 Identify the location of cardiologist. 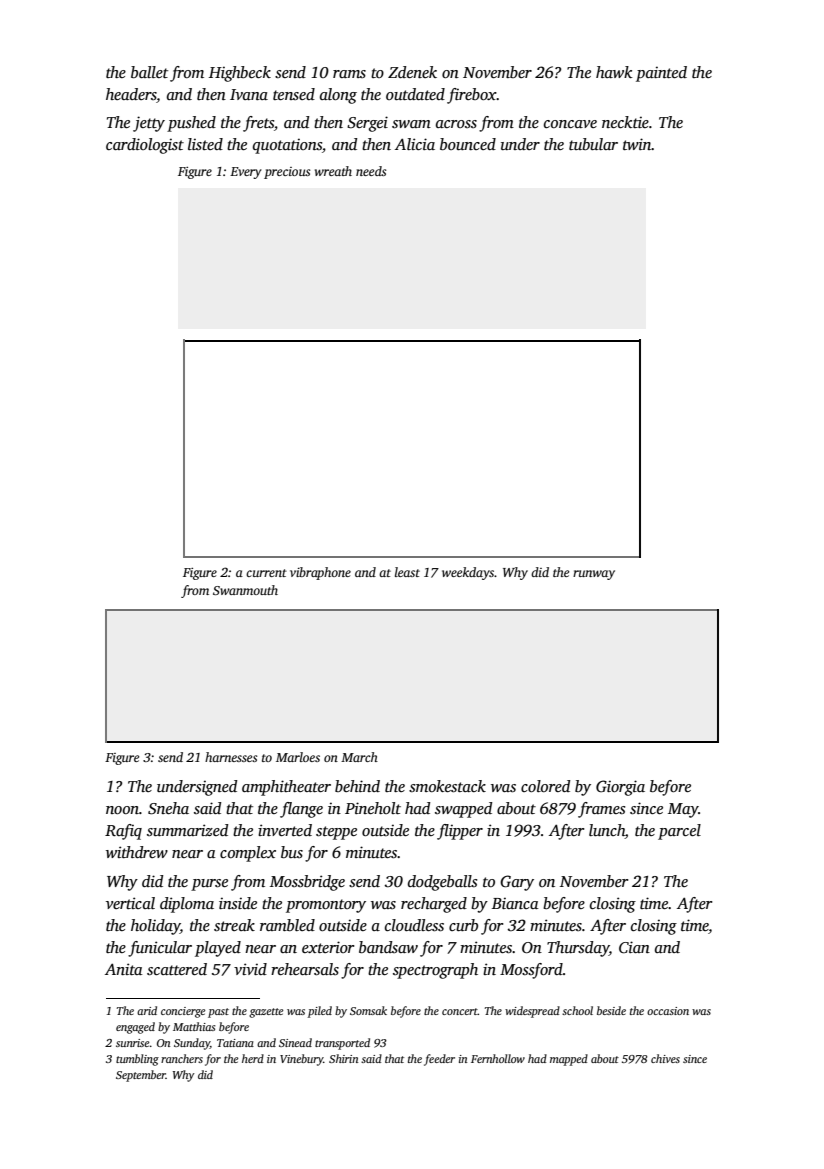
(145, 146).
